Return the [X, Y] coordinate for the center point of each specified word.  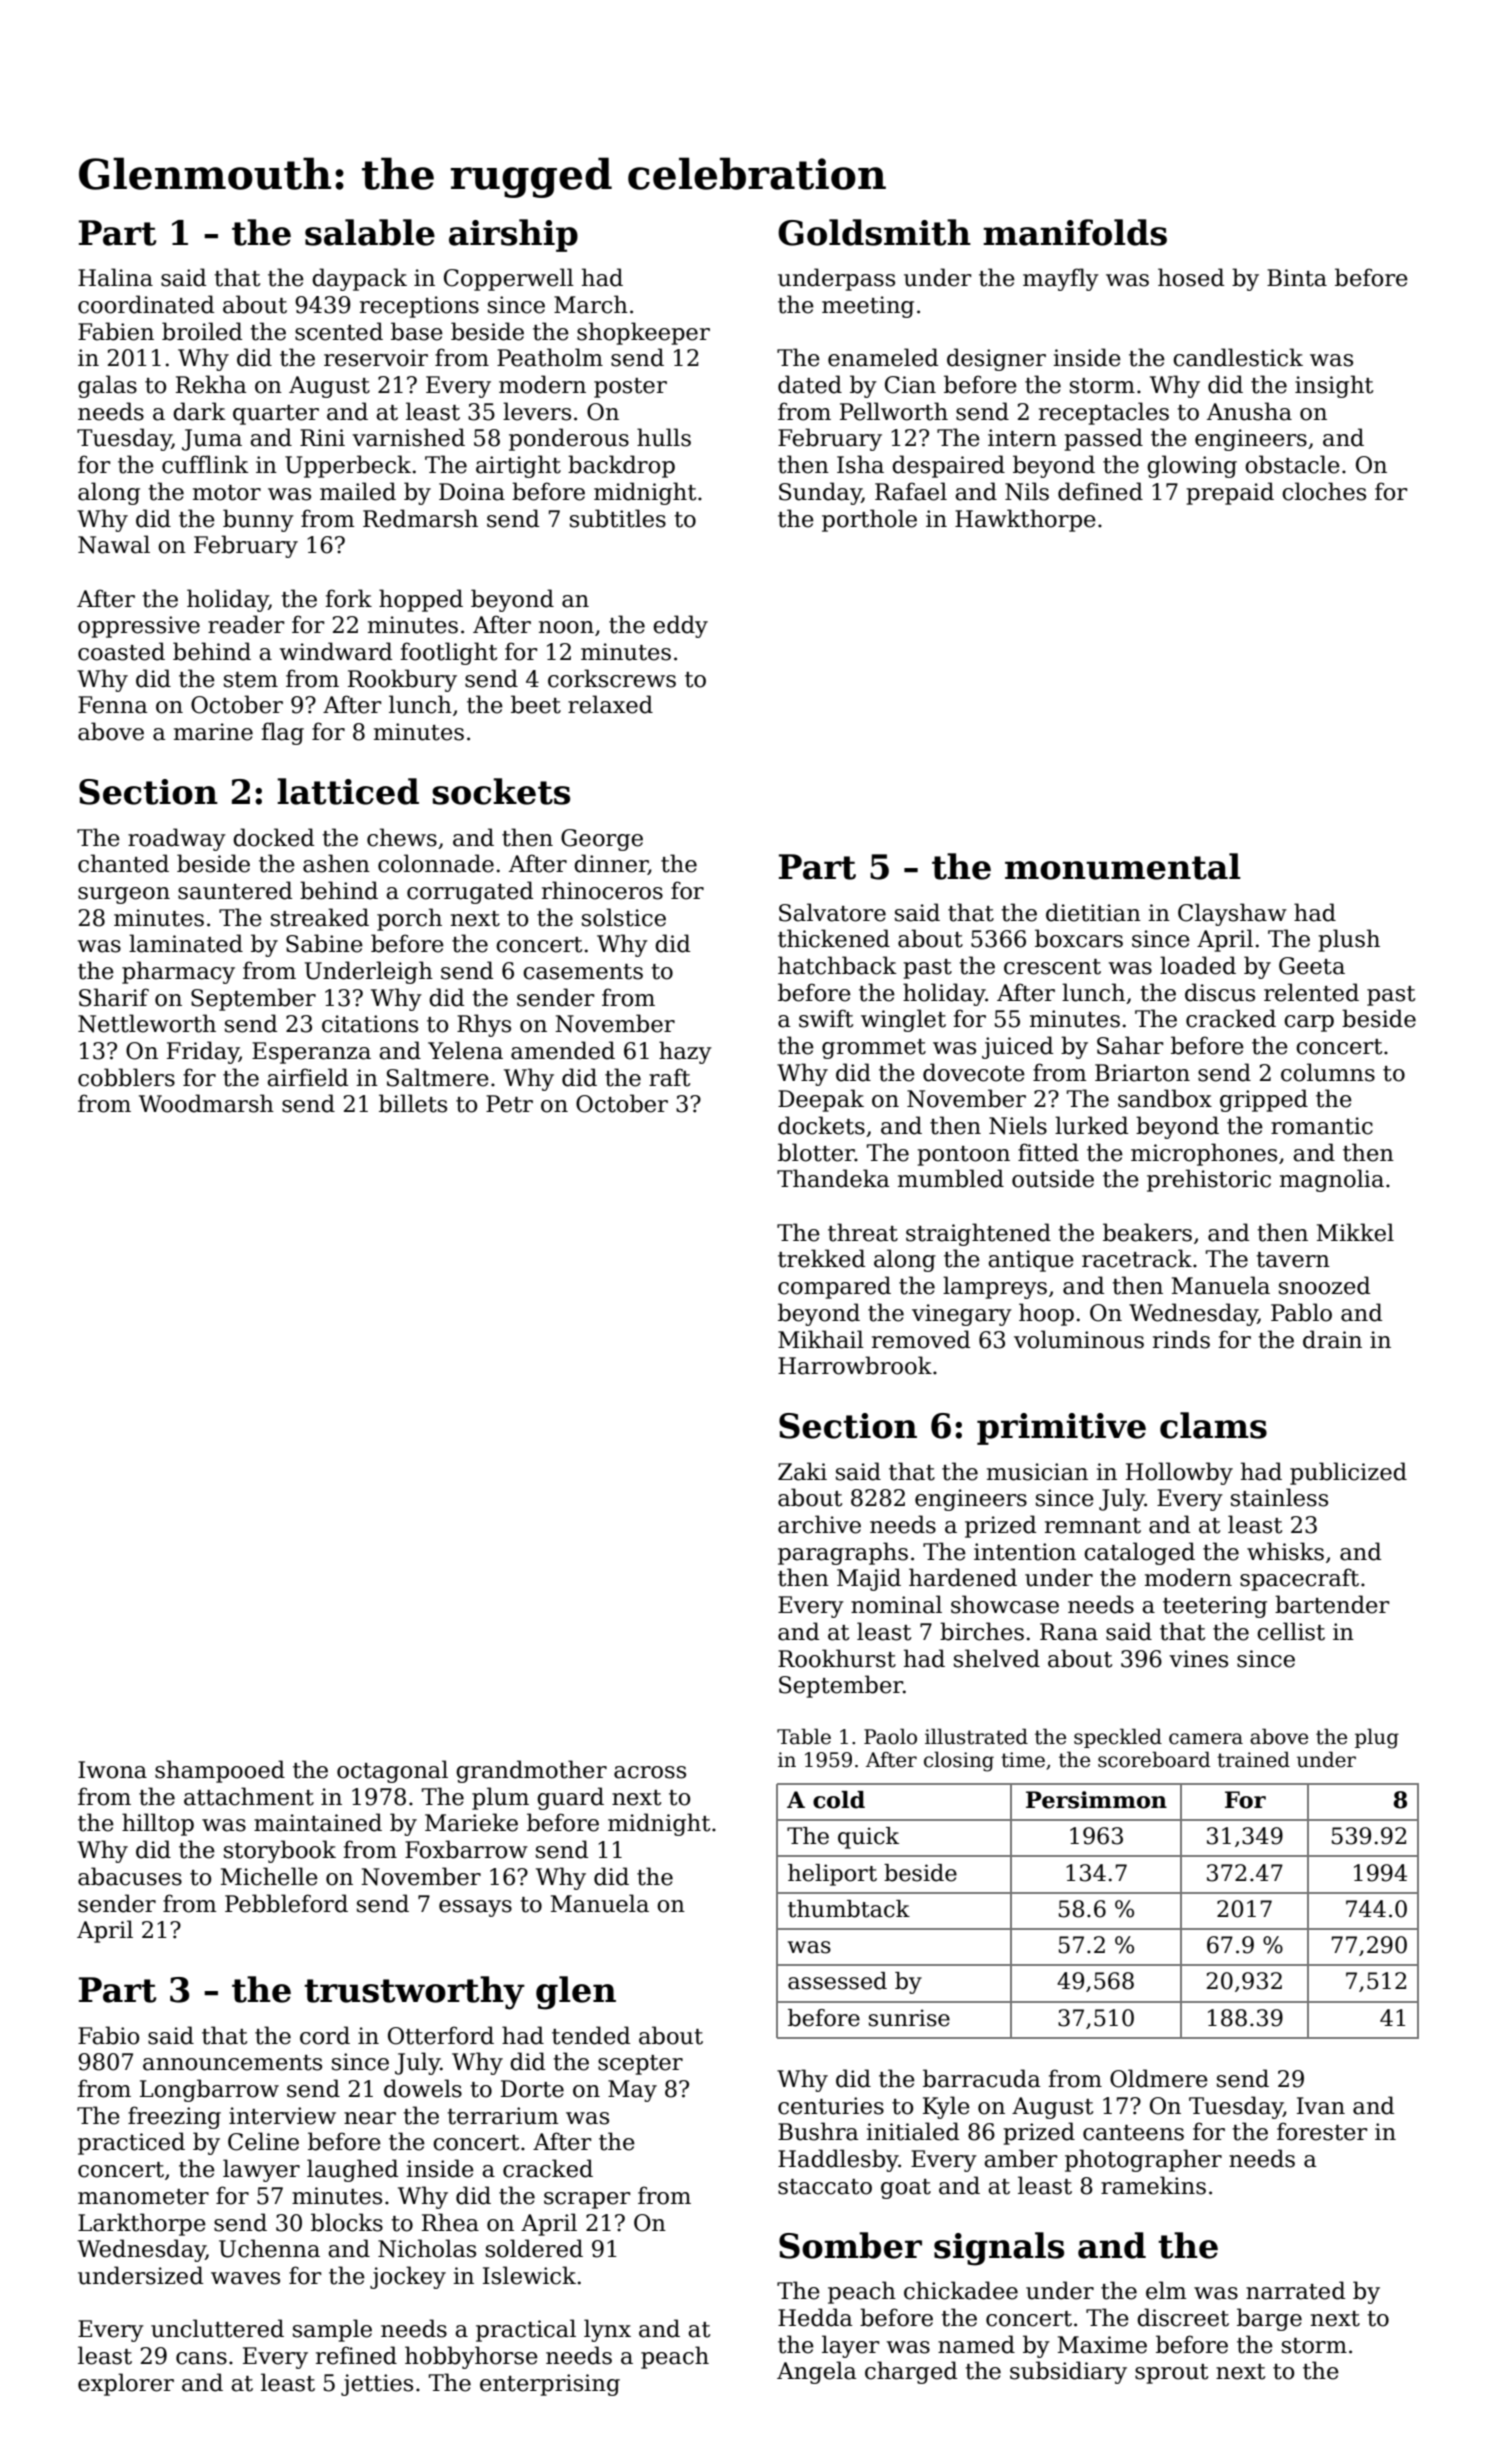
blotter [816, 1152]
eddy [680, 626]
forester [1322, 2131]
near [370, 2118]
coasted [121, 651]
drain [1332, 1339]
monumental [1123, 866]
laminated [186, 943]
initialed [912, 2131]
